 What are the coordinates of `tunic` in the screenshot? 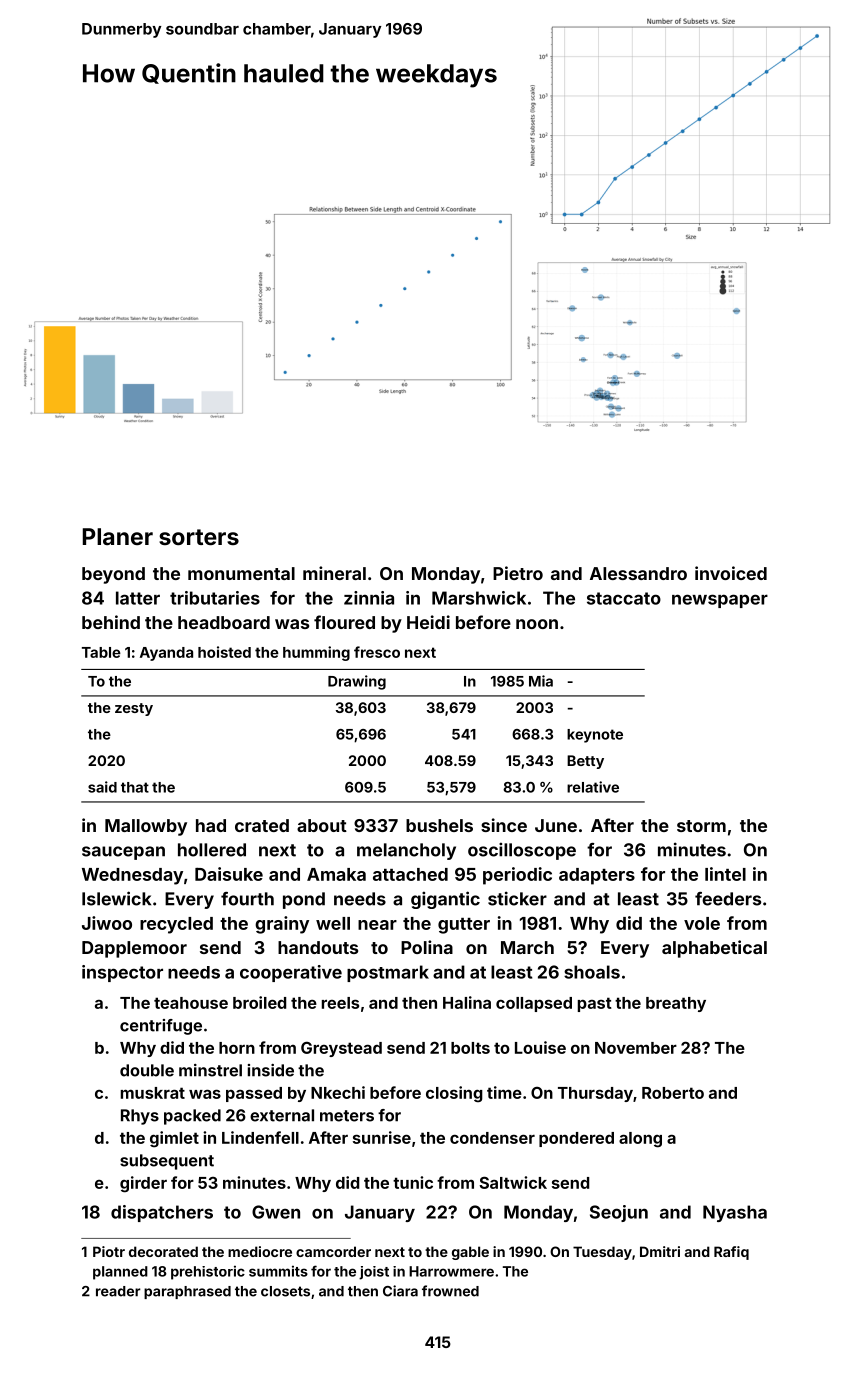 It's located at (413, 1182).
